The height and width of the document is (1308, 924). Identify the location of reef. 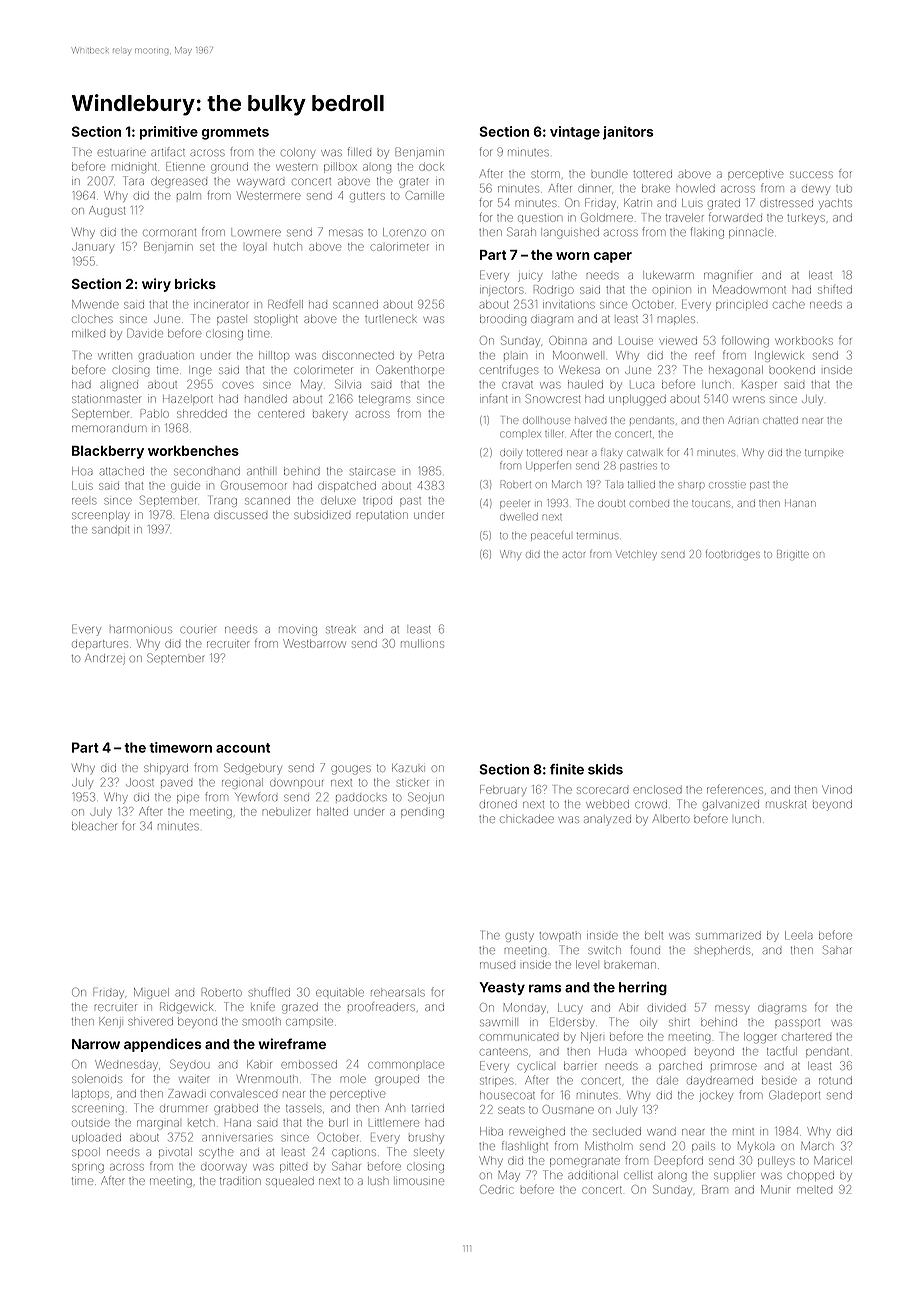
(705, 355).
